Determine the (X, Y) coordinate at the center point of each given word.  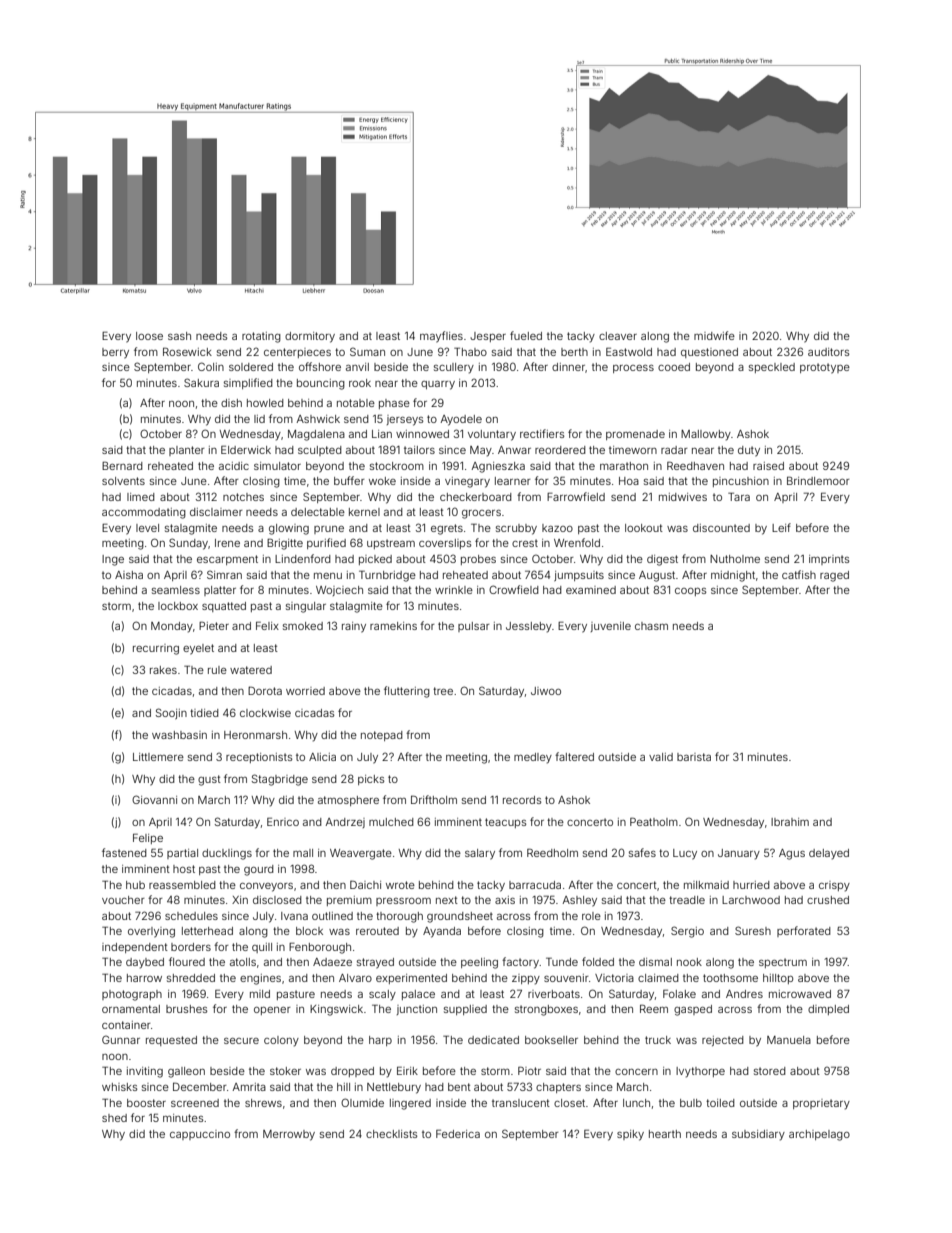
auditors (828, 352)
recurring (156, 649)
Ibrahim (790, 822)
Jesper (488, 337)
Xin (240, 900)
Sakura (201, 382)
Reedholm (552, 852)
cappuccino (200, 1135)
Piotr (529, 1070)
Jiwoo (546, 691)
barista (694, 757)
